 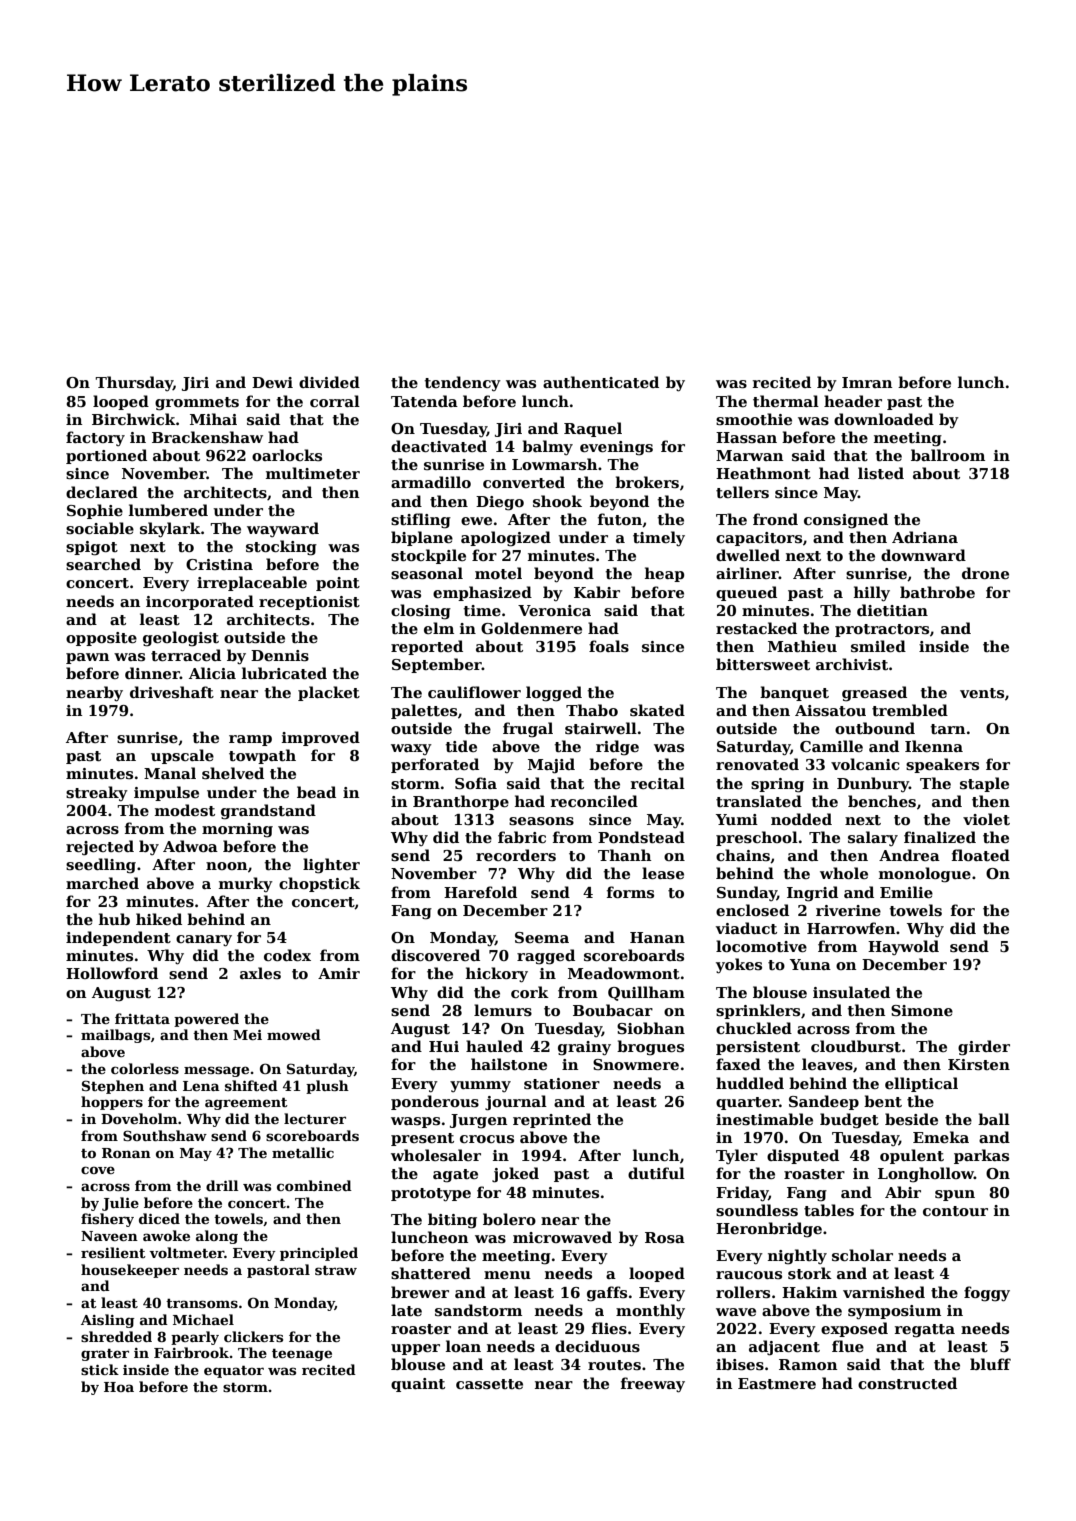 I want to click on independent, so click(x=118, y=938).
